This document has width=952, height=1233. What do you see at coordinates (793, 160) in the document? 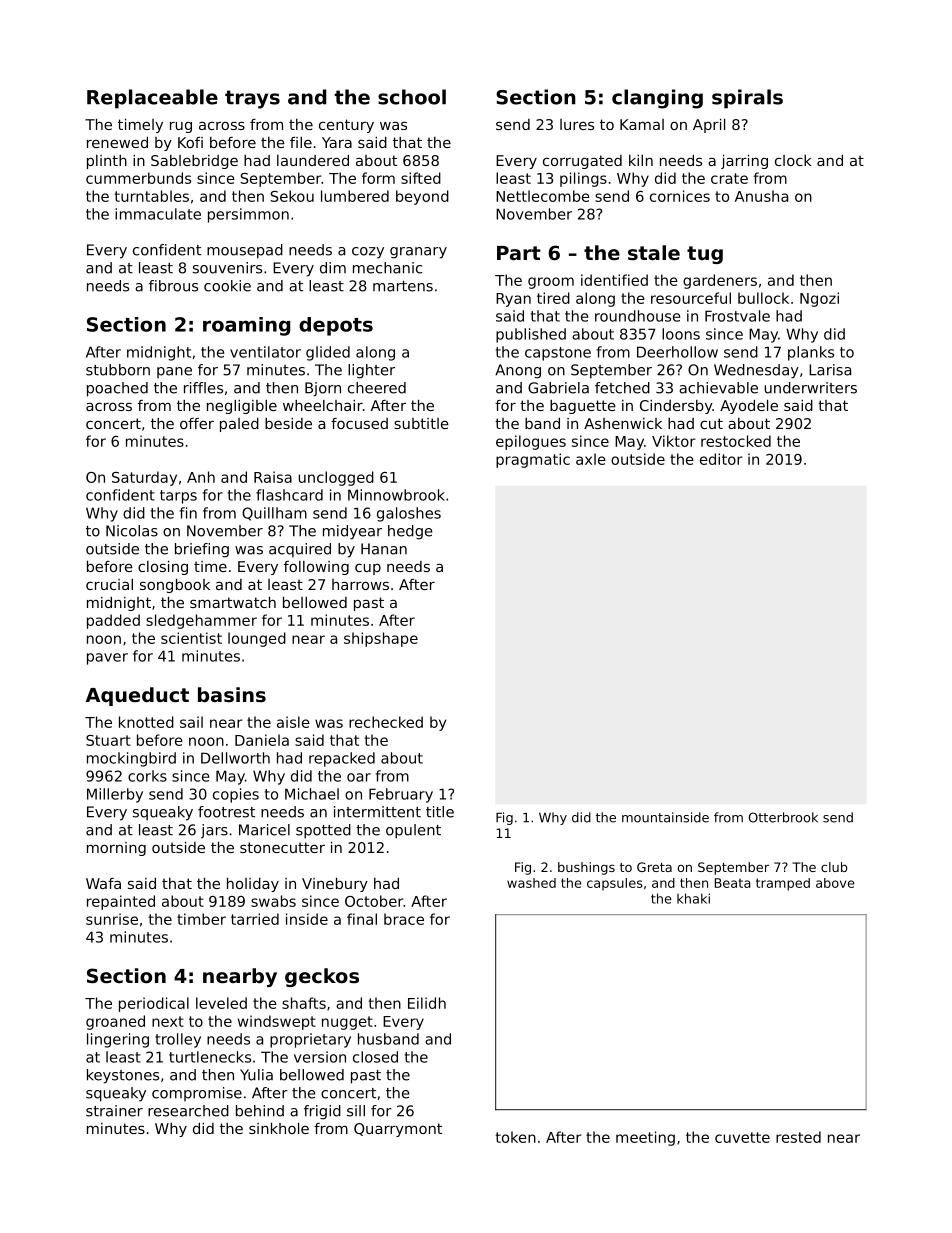
I see `clock` at bounding box center [793, 160].
